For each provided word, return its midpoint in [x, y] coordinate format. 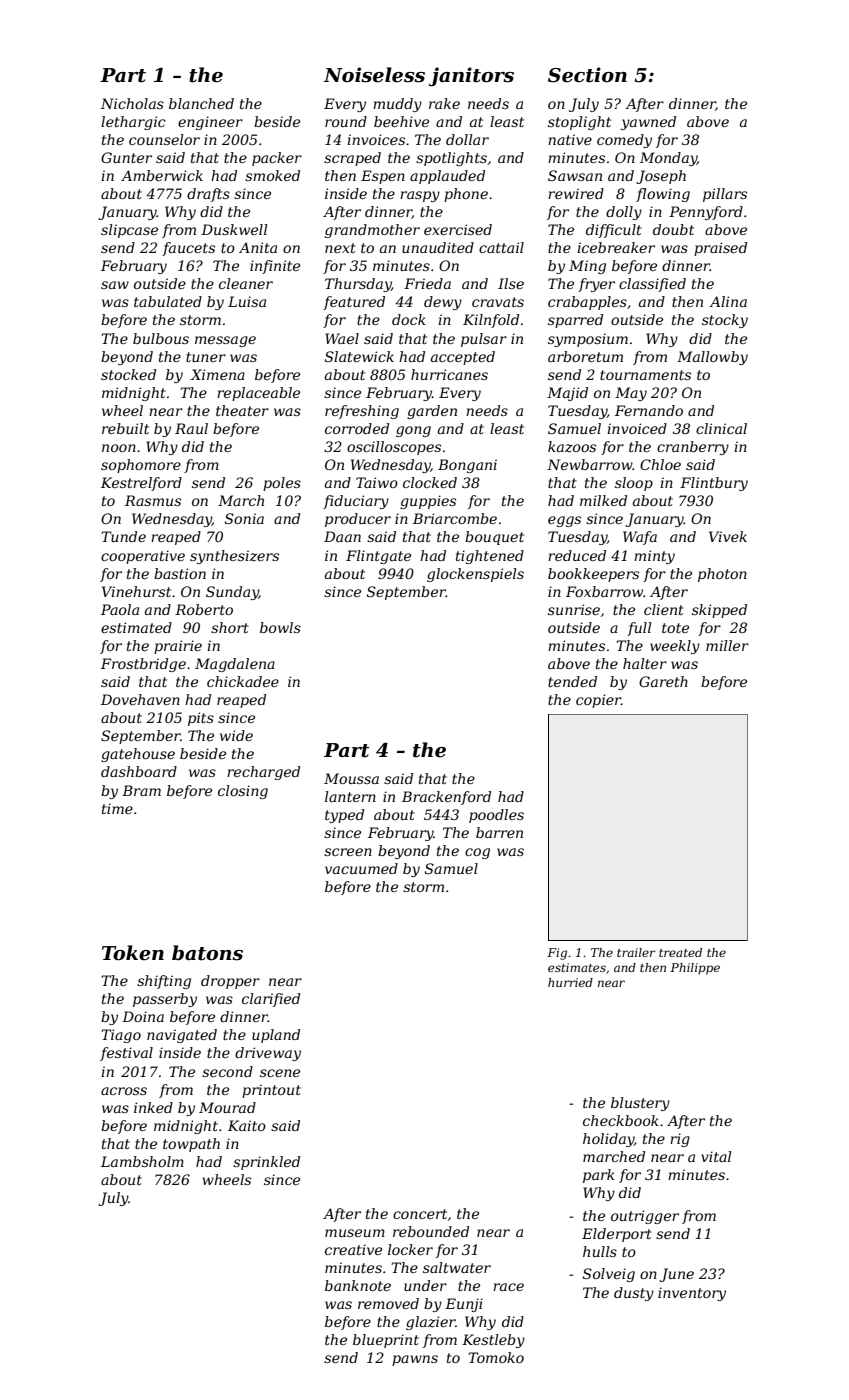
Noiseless [374, 75]
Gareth [663, 681]
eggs [564, 521]
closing [243, 792]
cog [477, 853]
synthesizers [234, 557]
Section [587, 75]
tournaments [645, 375]
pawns [415, 1360]
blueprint [386, 1341]
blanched [201, 103]
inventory [692, 1294]
